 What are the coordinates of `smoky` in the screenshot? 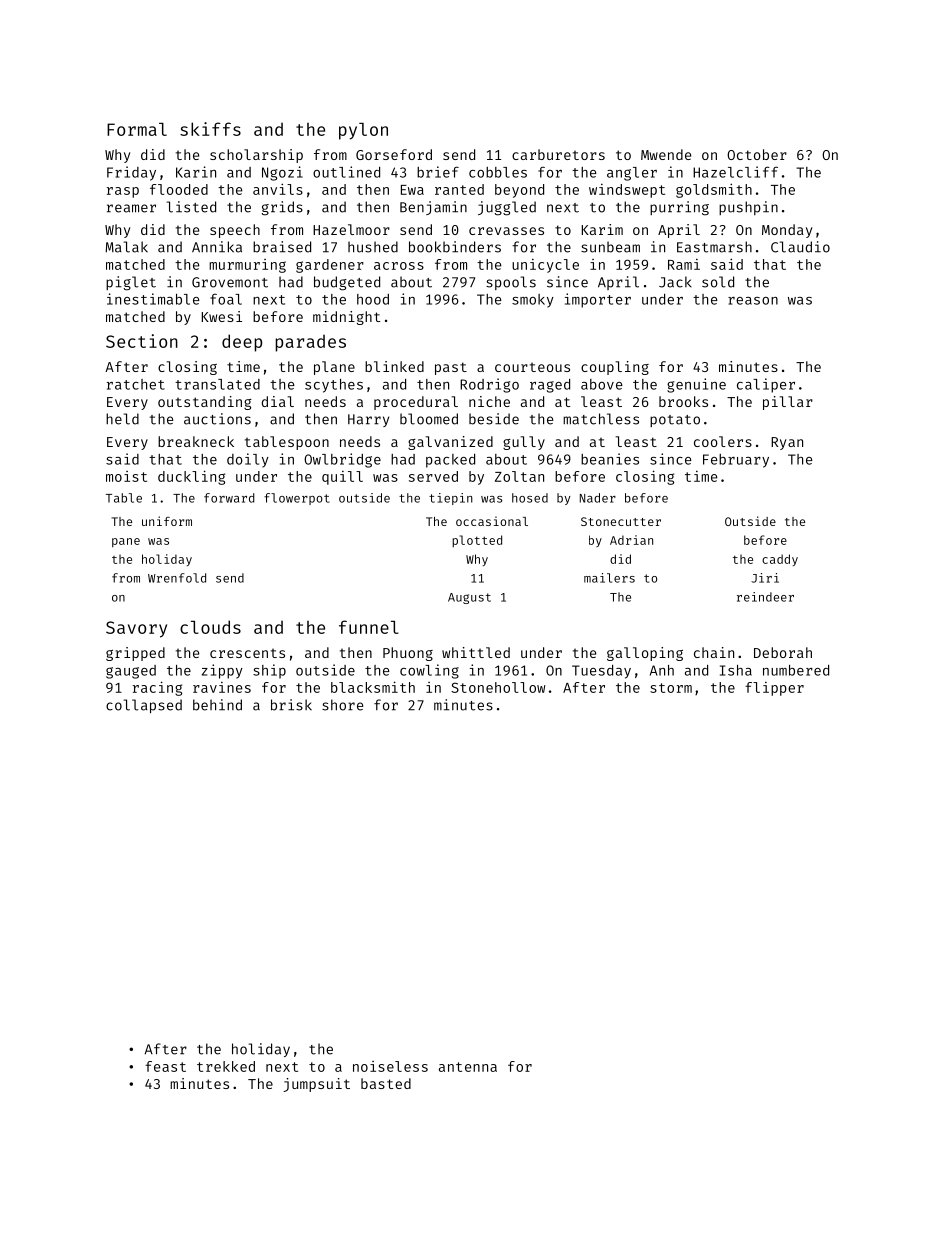 It's located at (533, 301).
